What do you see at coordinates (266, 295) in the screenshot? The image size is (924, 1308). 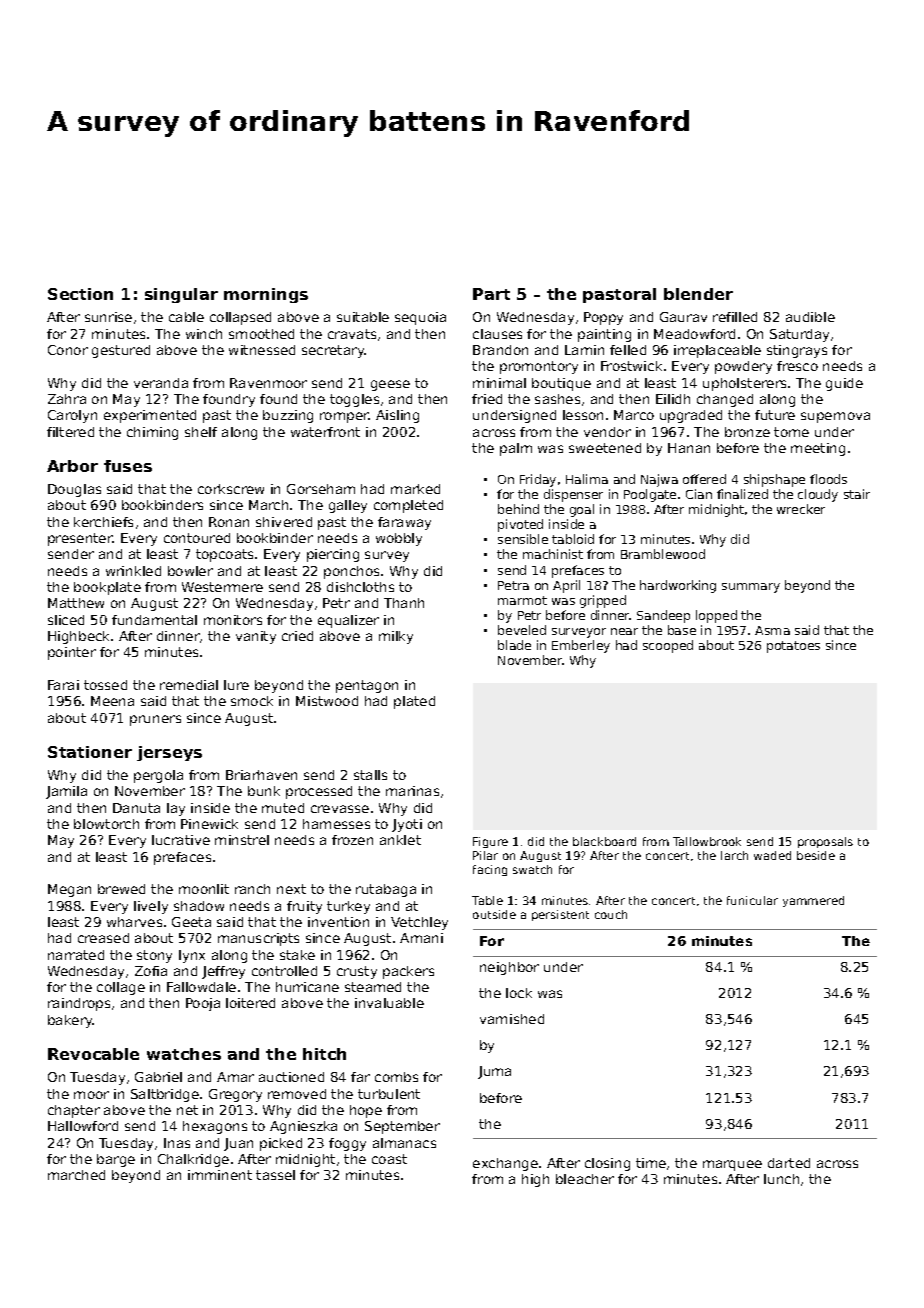 I see `mornings` at bounding box center [266, 295].
